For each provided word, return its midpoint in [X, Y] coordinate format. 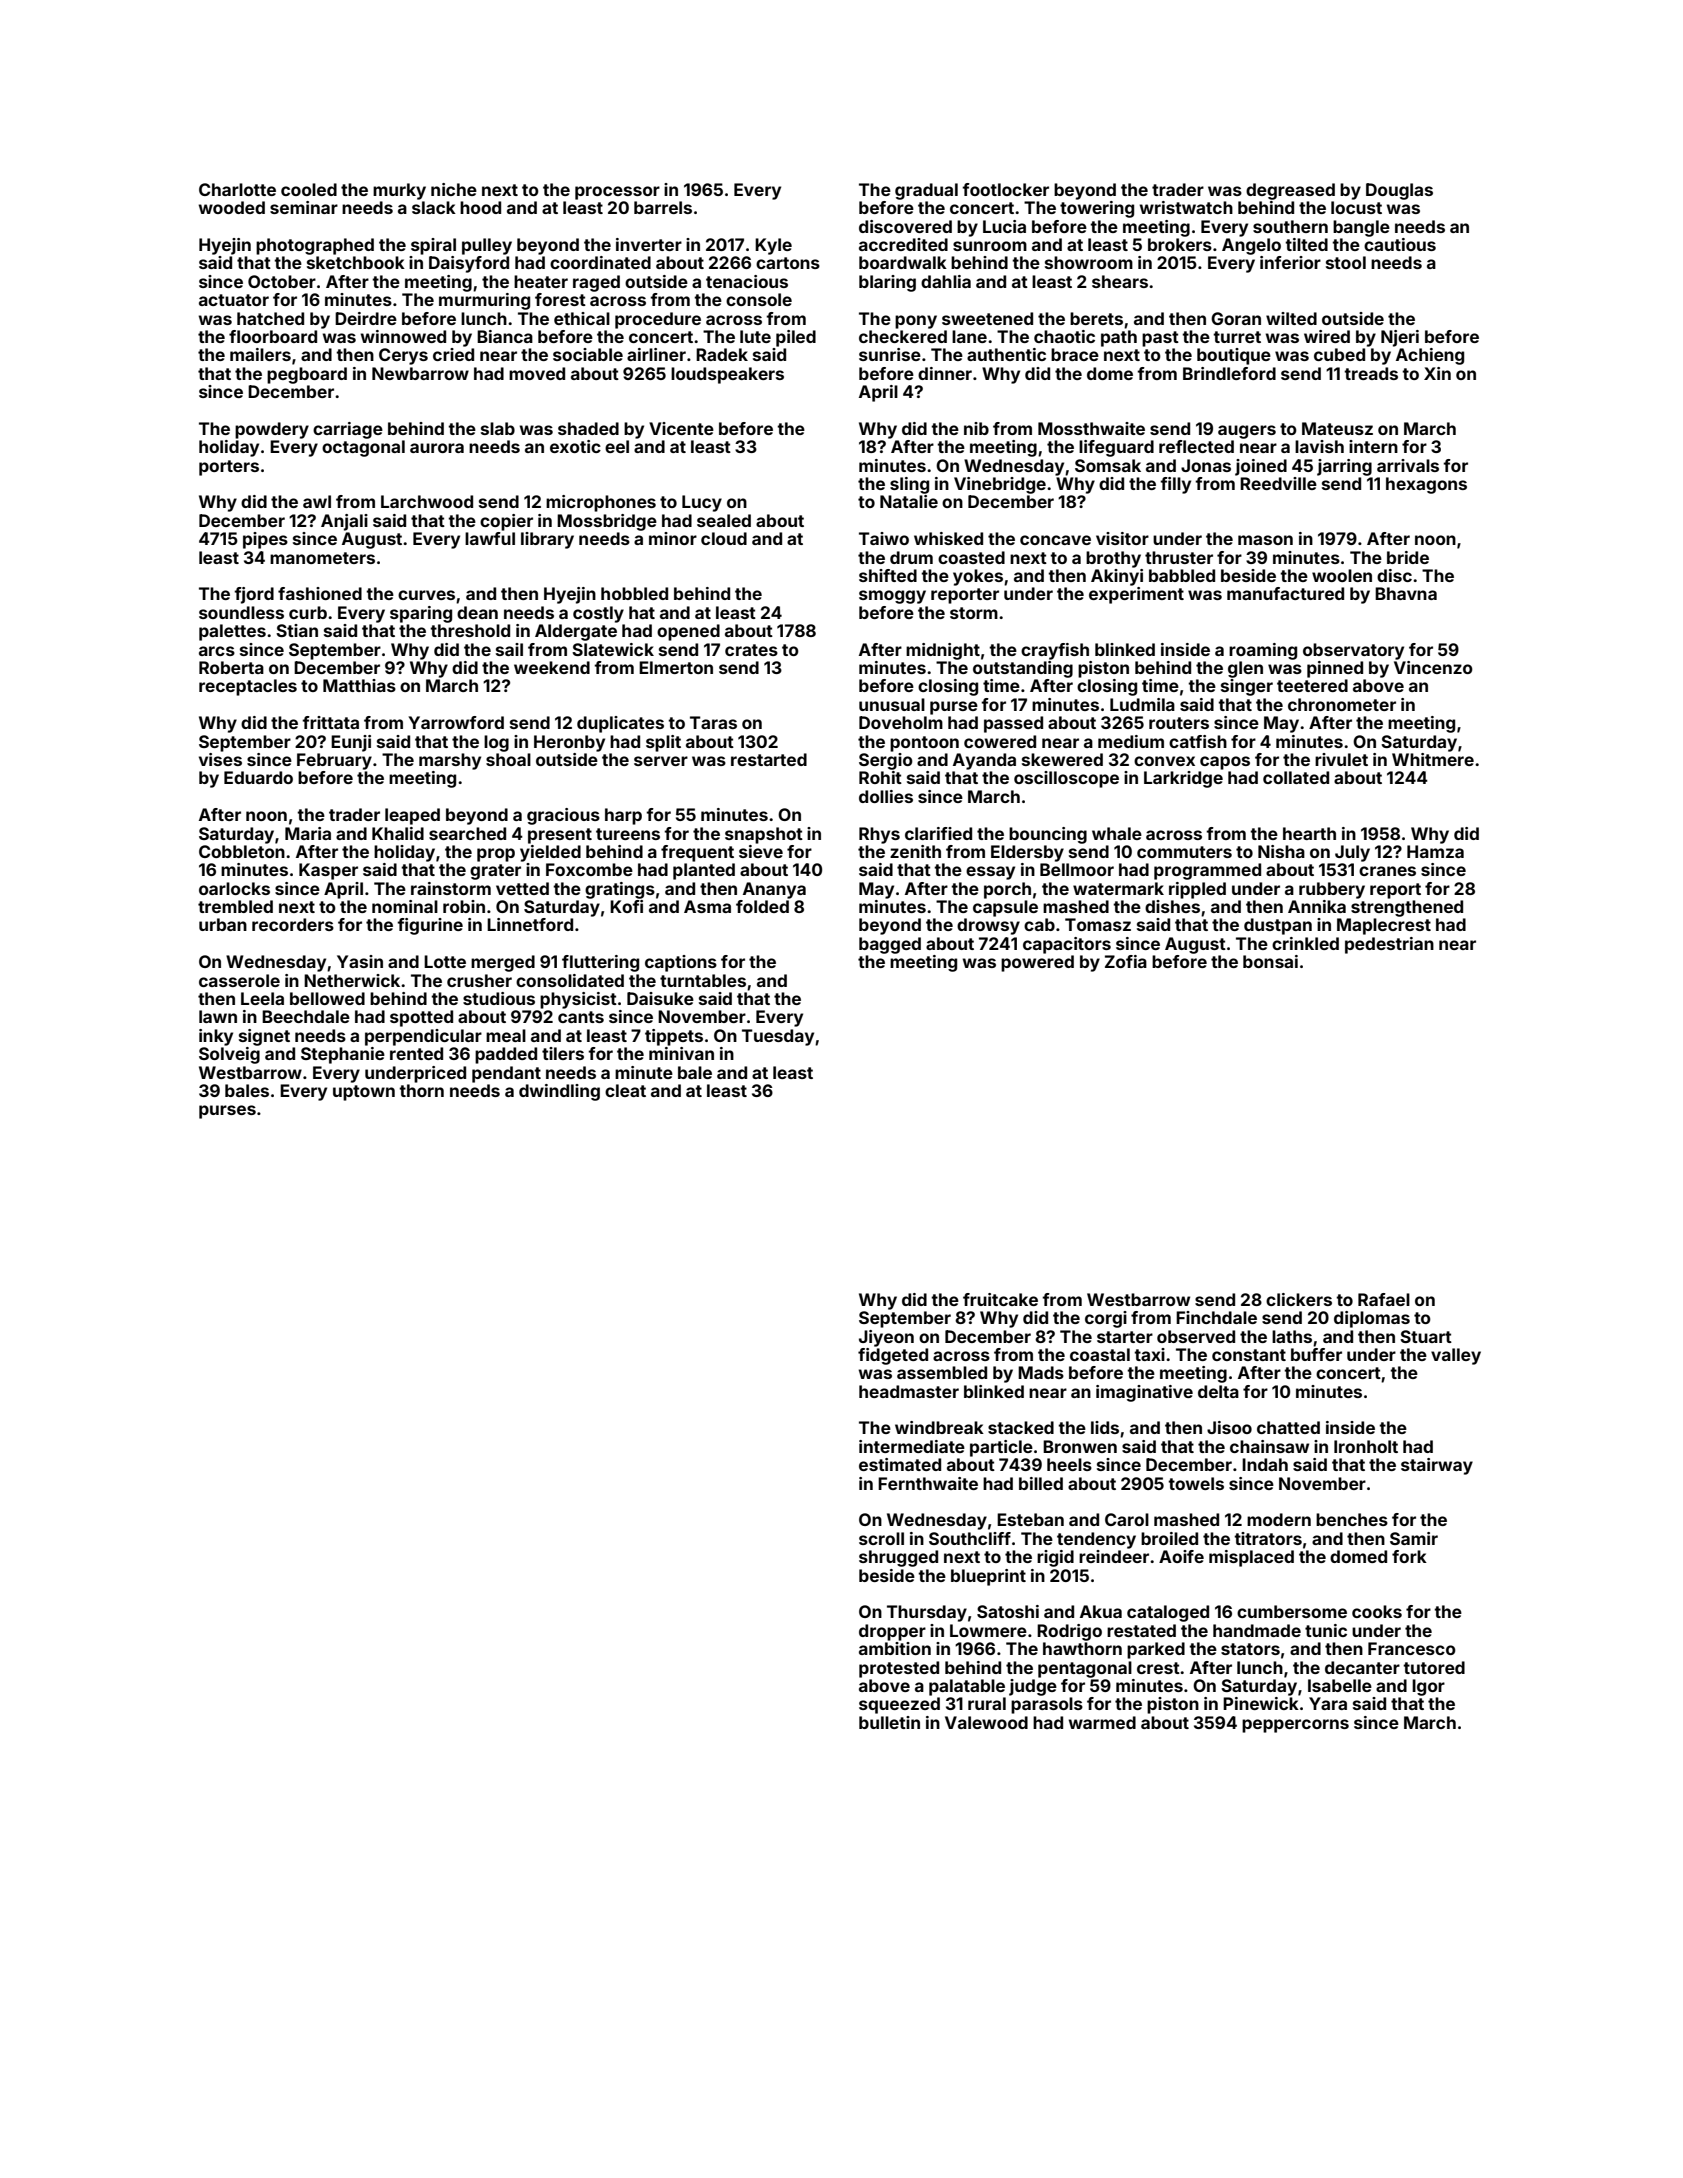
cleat [625, 1090]
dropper [892, 1632]
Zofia [1126, 961]
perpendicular [423, 1037]
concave [1055, 540]
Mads [1041, 1372]
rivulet [1341, 759]
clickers [1299, 1299]
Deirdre [366, 318]
